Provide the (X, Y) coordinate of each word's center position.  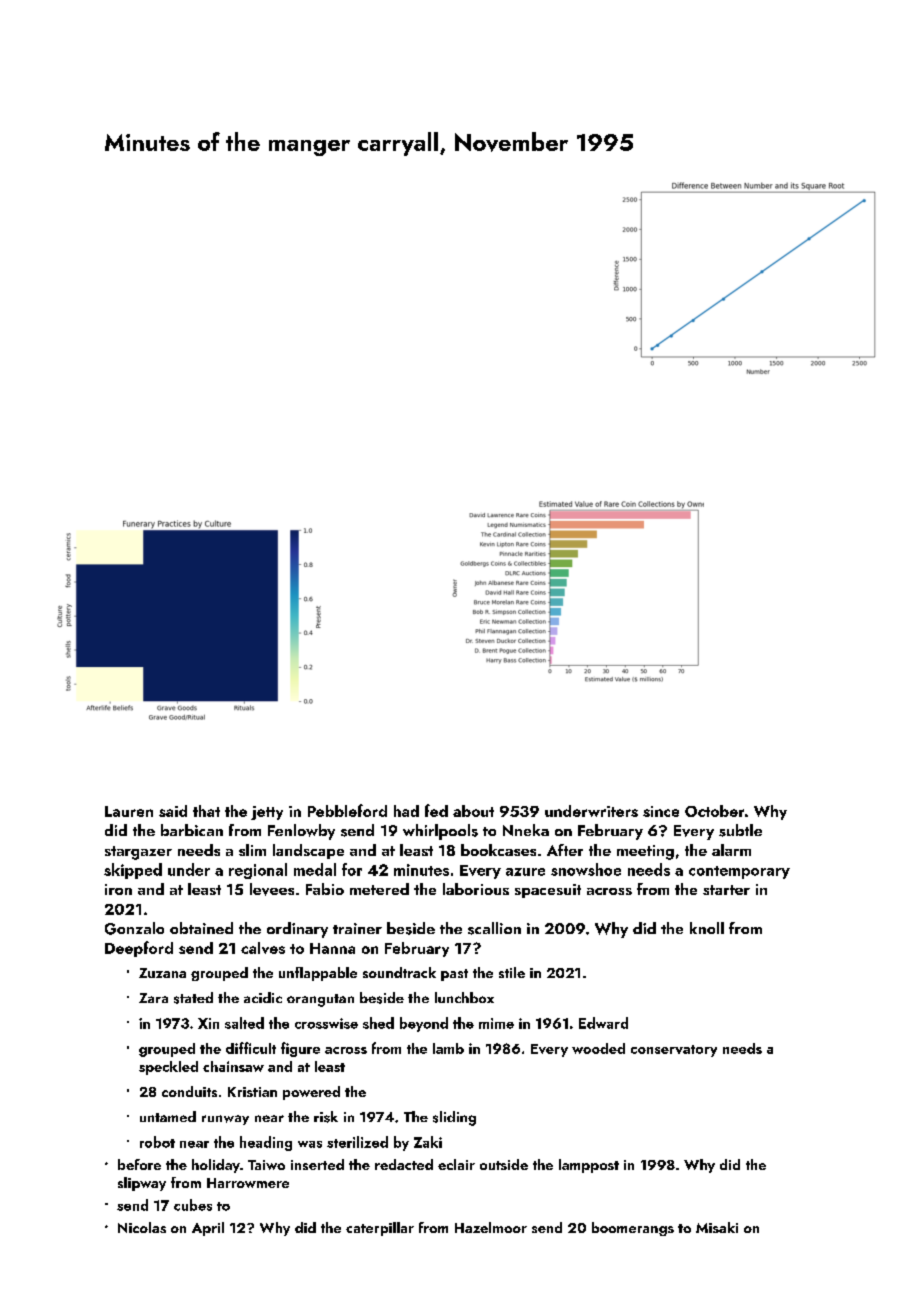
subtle (740, 830)
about (473, 811)
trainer (357, 928)
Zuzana (162, 973)
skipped (133, 871)
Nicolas (142, 1227)
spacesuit (548, 891)
